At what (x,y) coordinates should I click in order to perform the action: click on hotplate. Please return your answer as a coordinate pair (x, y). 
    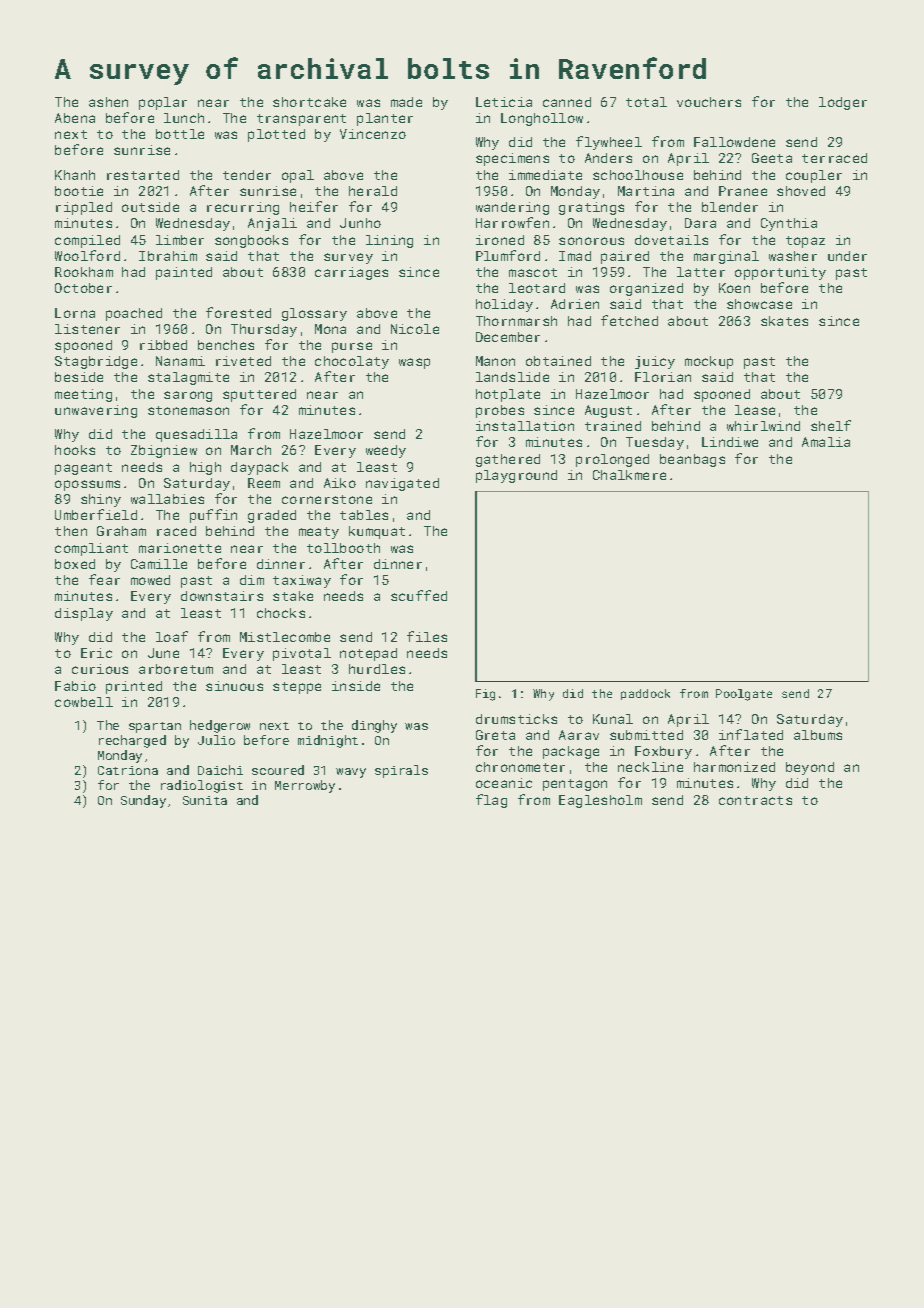
    Looking at the image, I should click on (508, 395).
